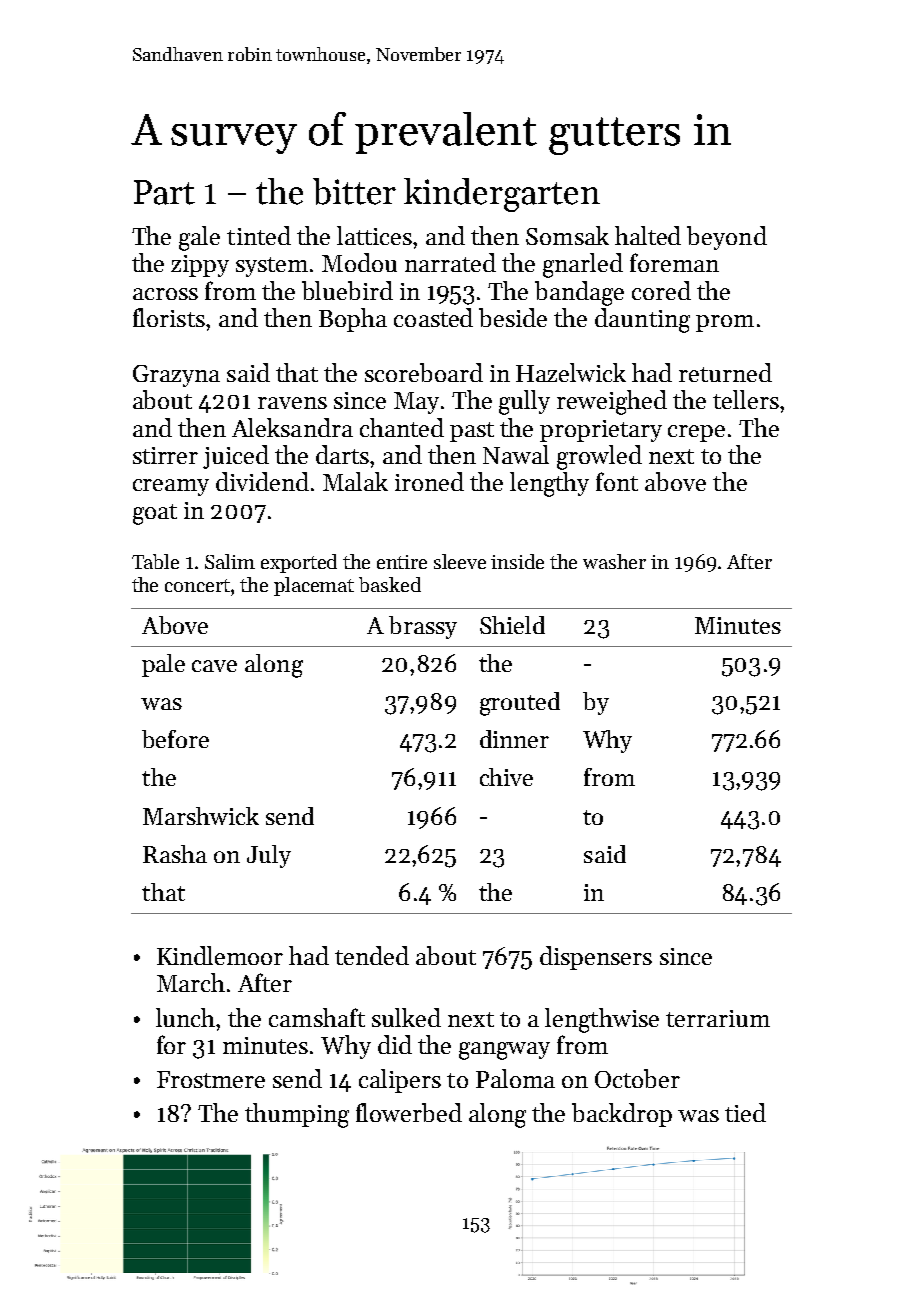 This screenshot has height=1311, width=924. I want to click on Table, so click(155, 561).
